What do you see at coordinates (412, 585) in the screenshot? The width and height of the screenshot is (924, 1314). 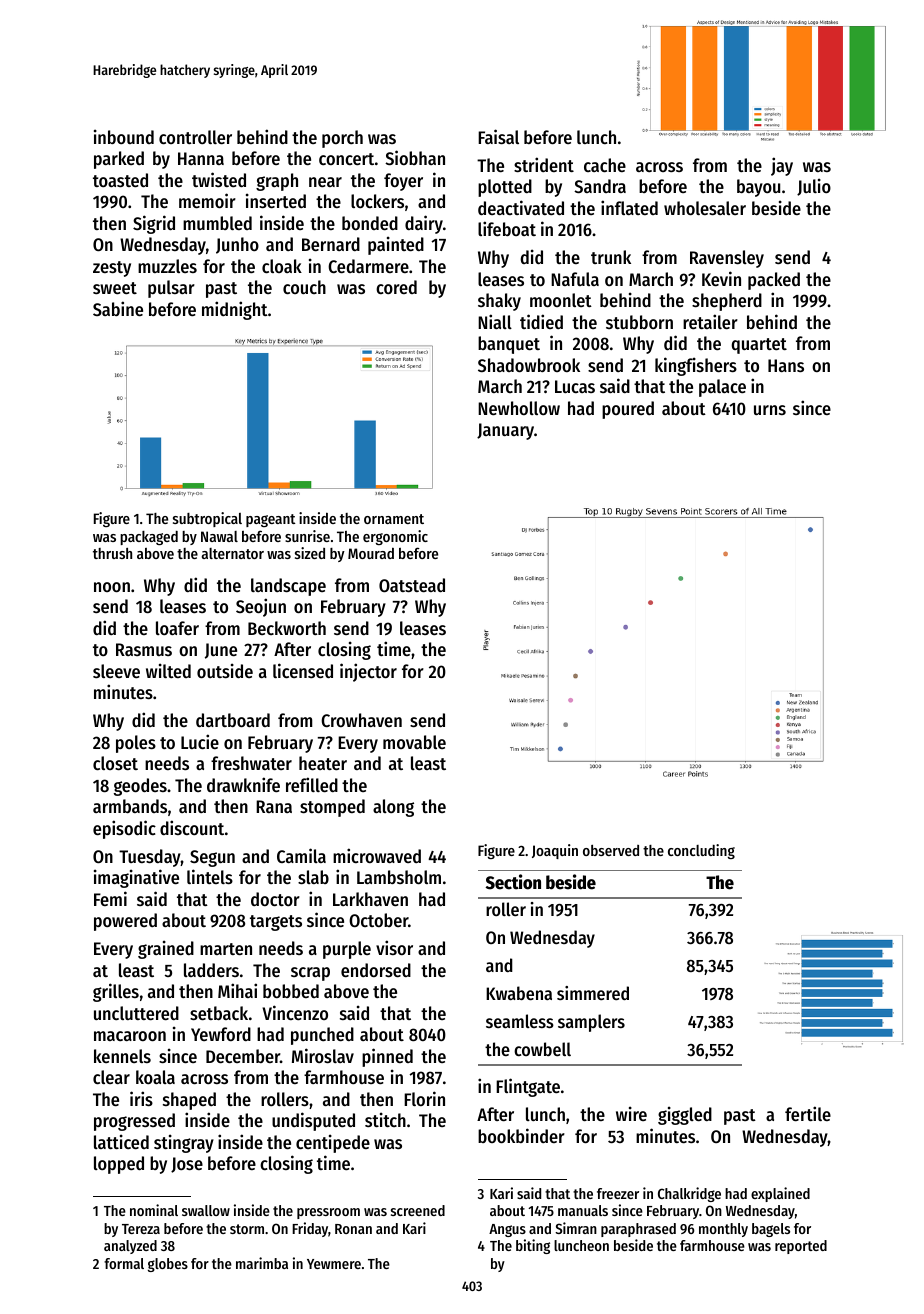 I see `Oatstead` at bounding box center [412, 585].
